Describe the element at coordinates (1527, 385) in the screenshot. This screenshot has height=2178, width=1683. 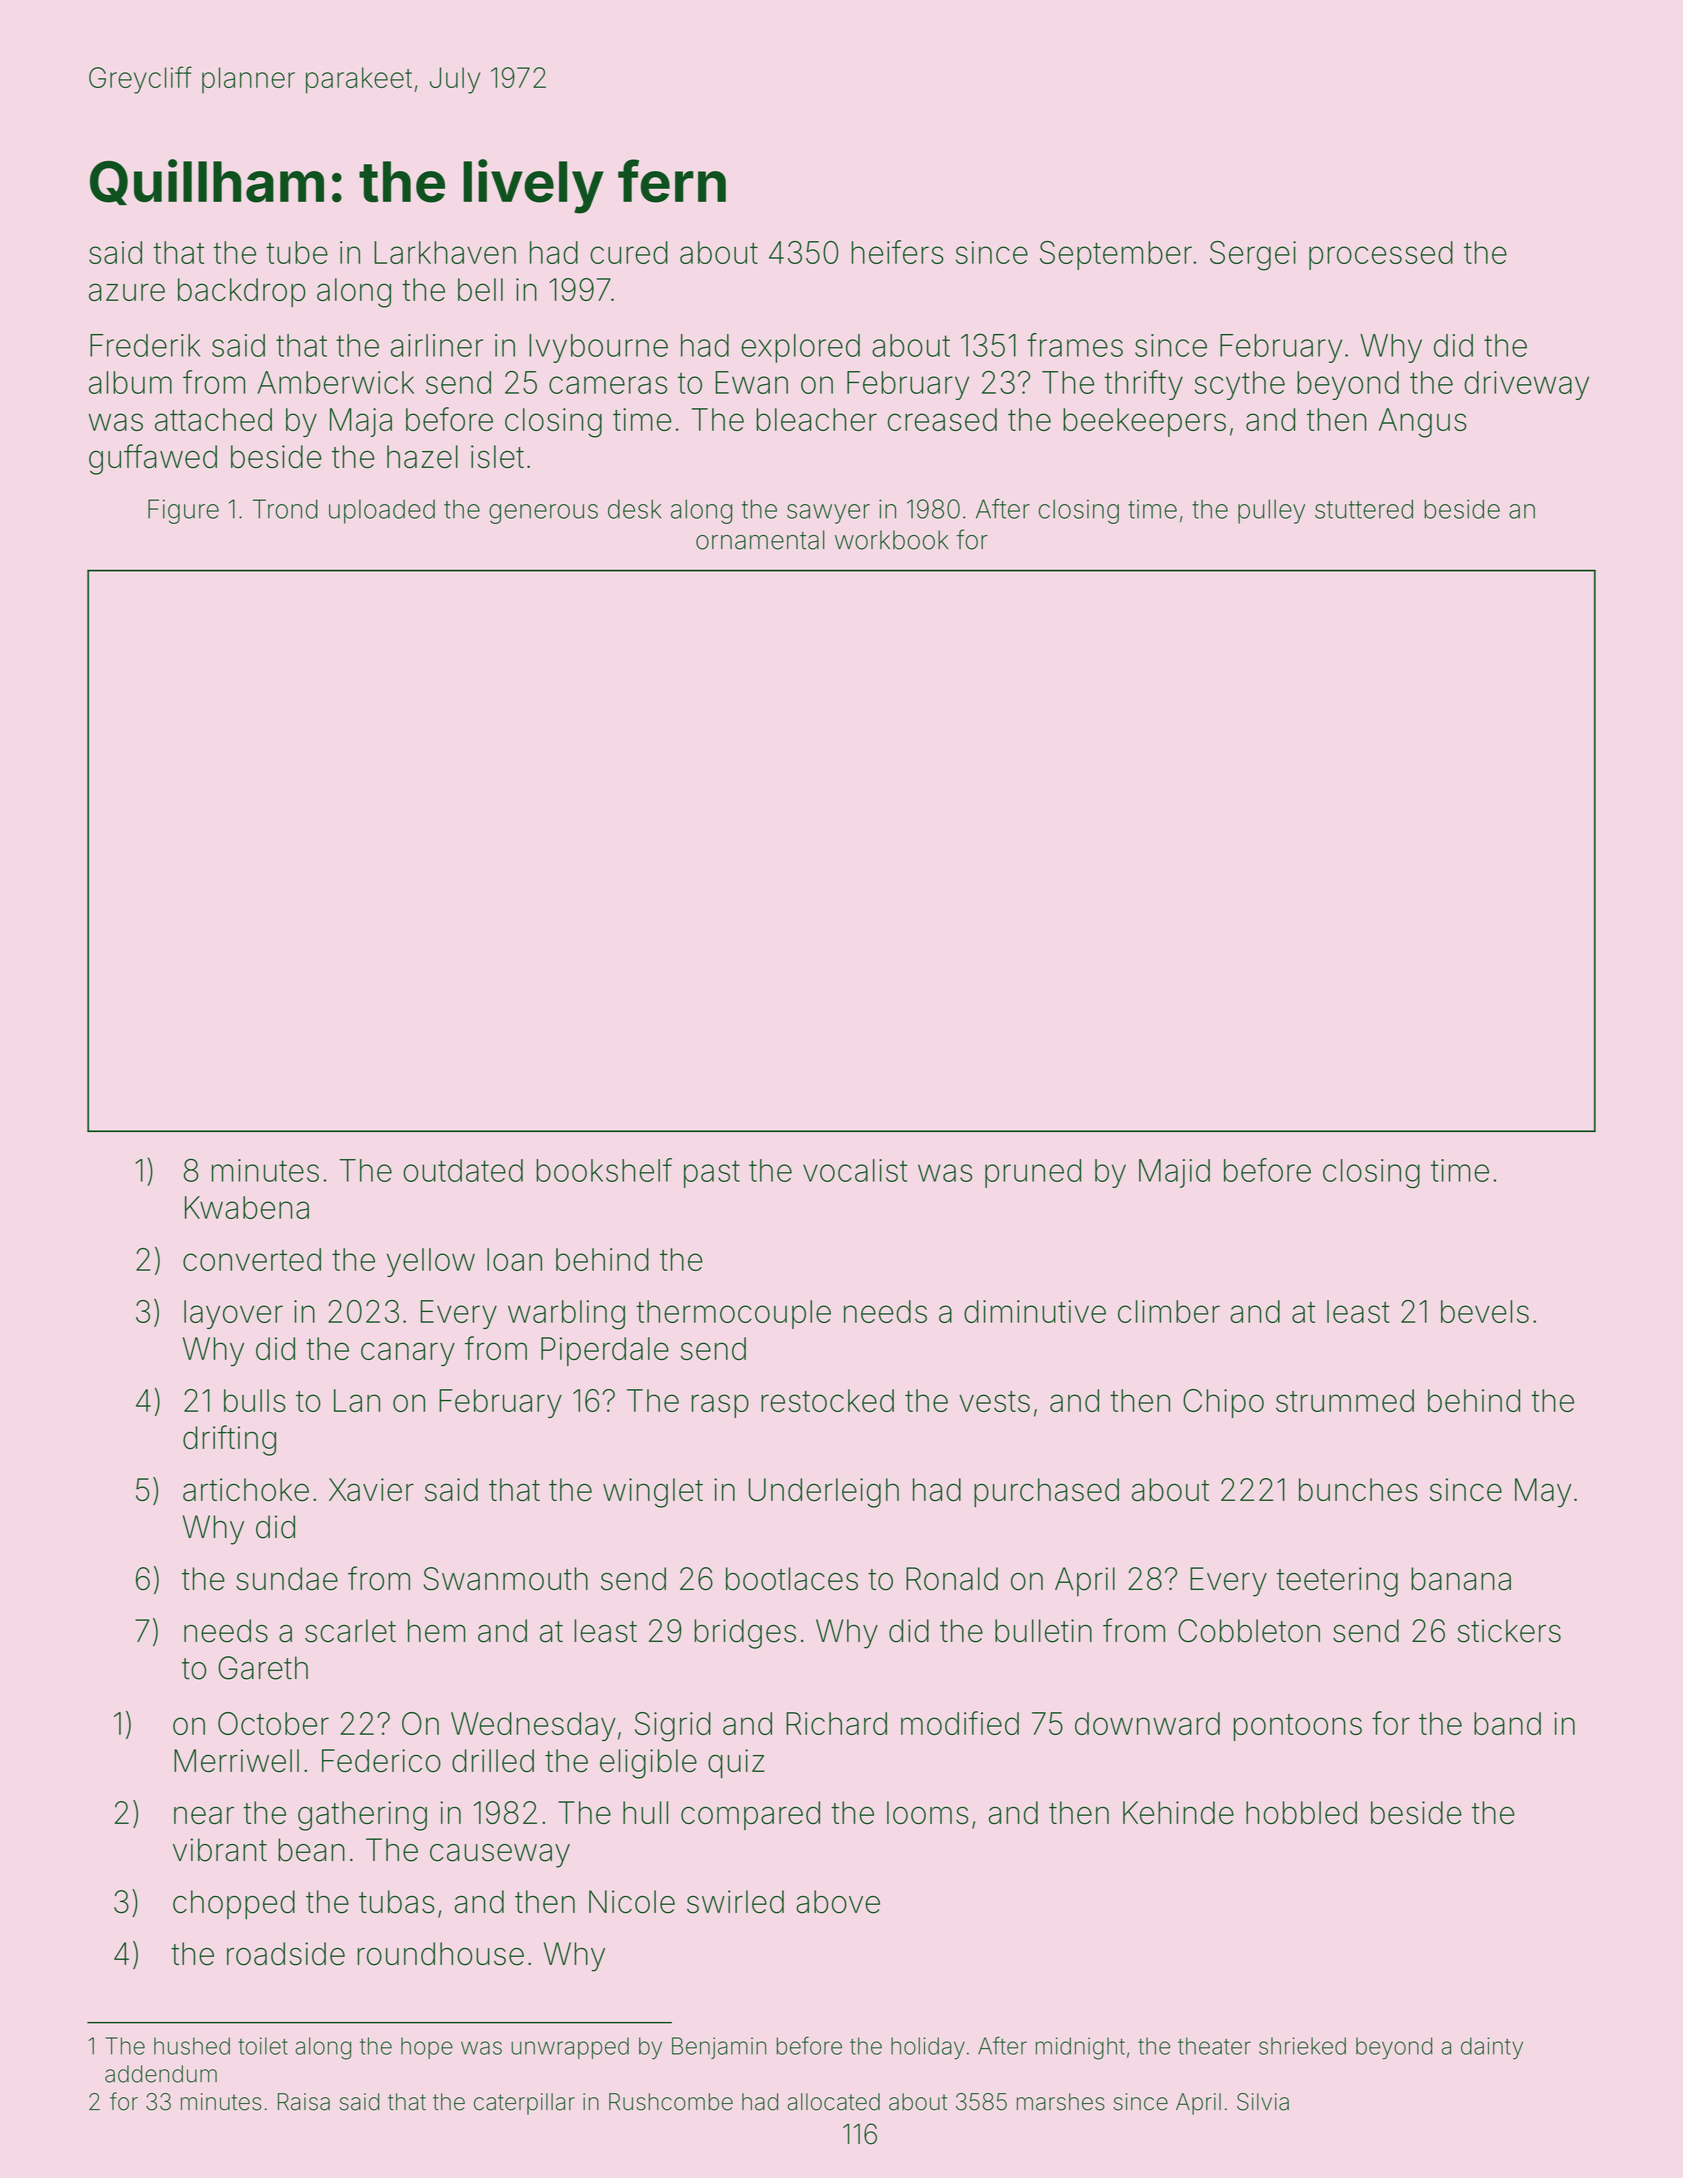
I see `driveway` at that location.
